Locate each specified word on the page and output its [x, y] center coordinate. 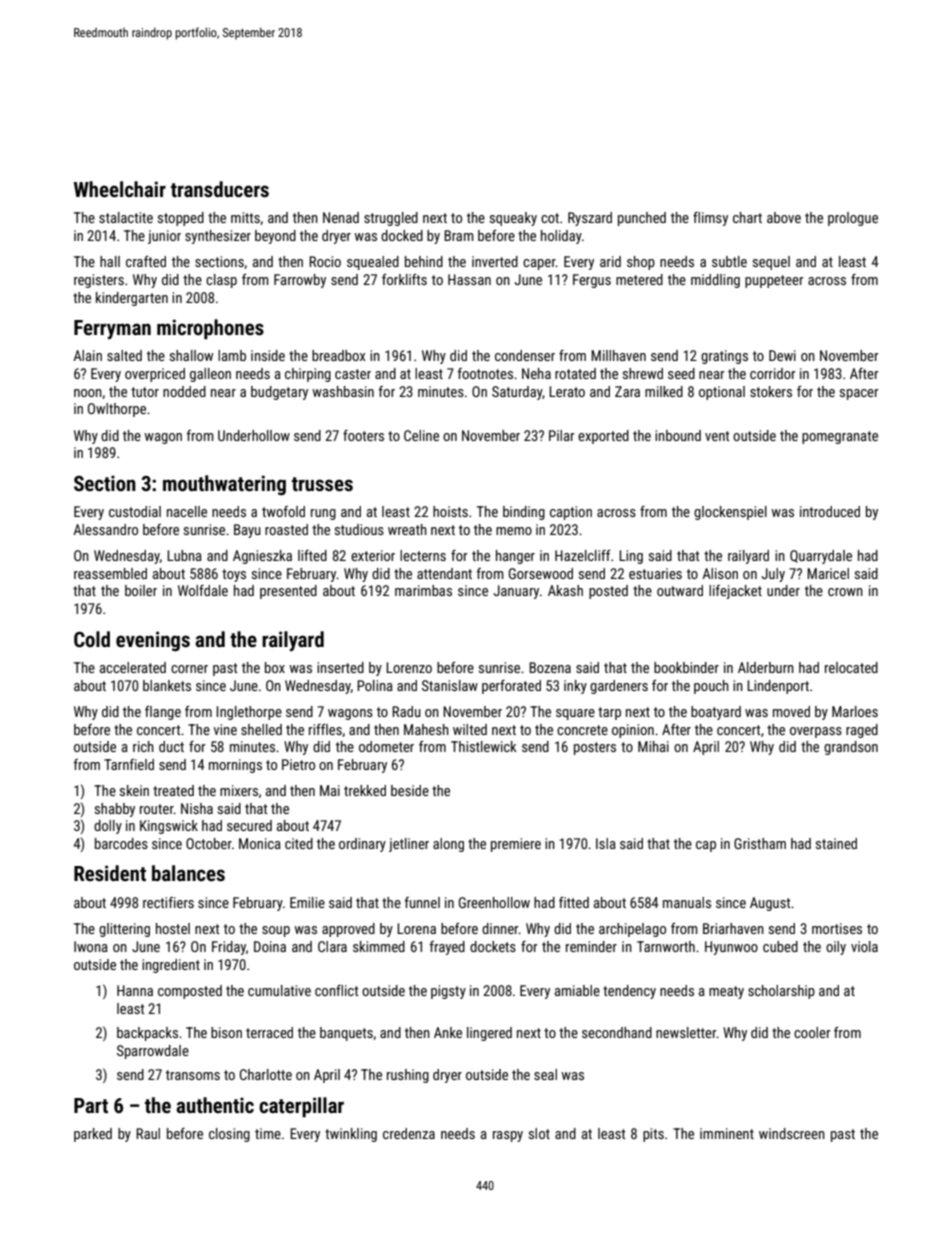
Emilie [307, 902]
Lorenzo [409, 667]
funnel [422, 902]
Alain [87, 355]
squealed [373, 263]
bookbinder [686, 667]
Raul [148, 1133]
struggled [391, 219]
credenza [409, 1133]
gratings [724, 357]
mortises [837, 928]
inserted [340, 667]
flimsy [710, 219]
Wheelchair [120, 189]
